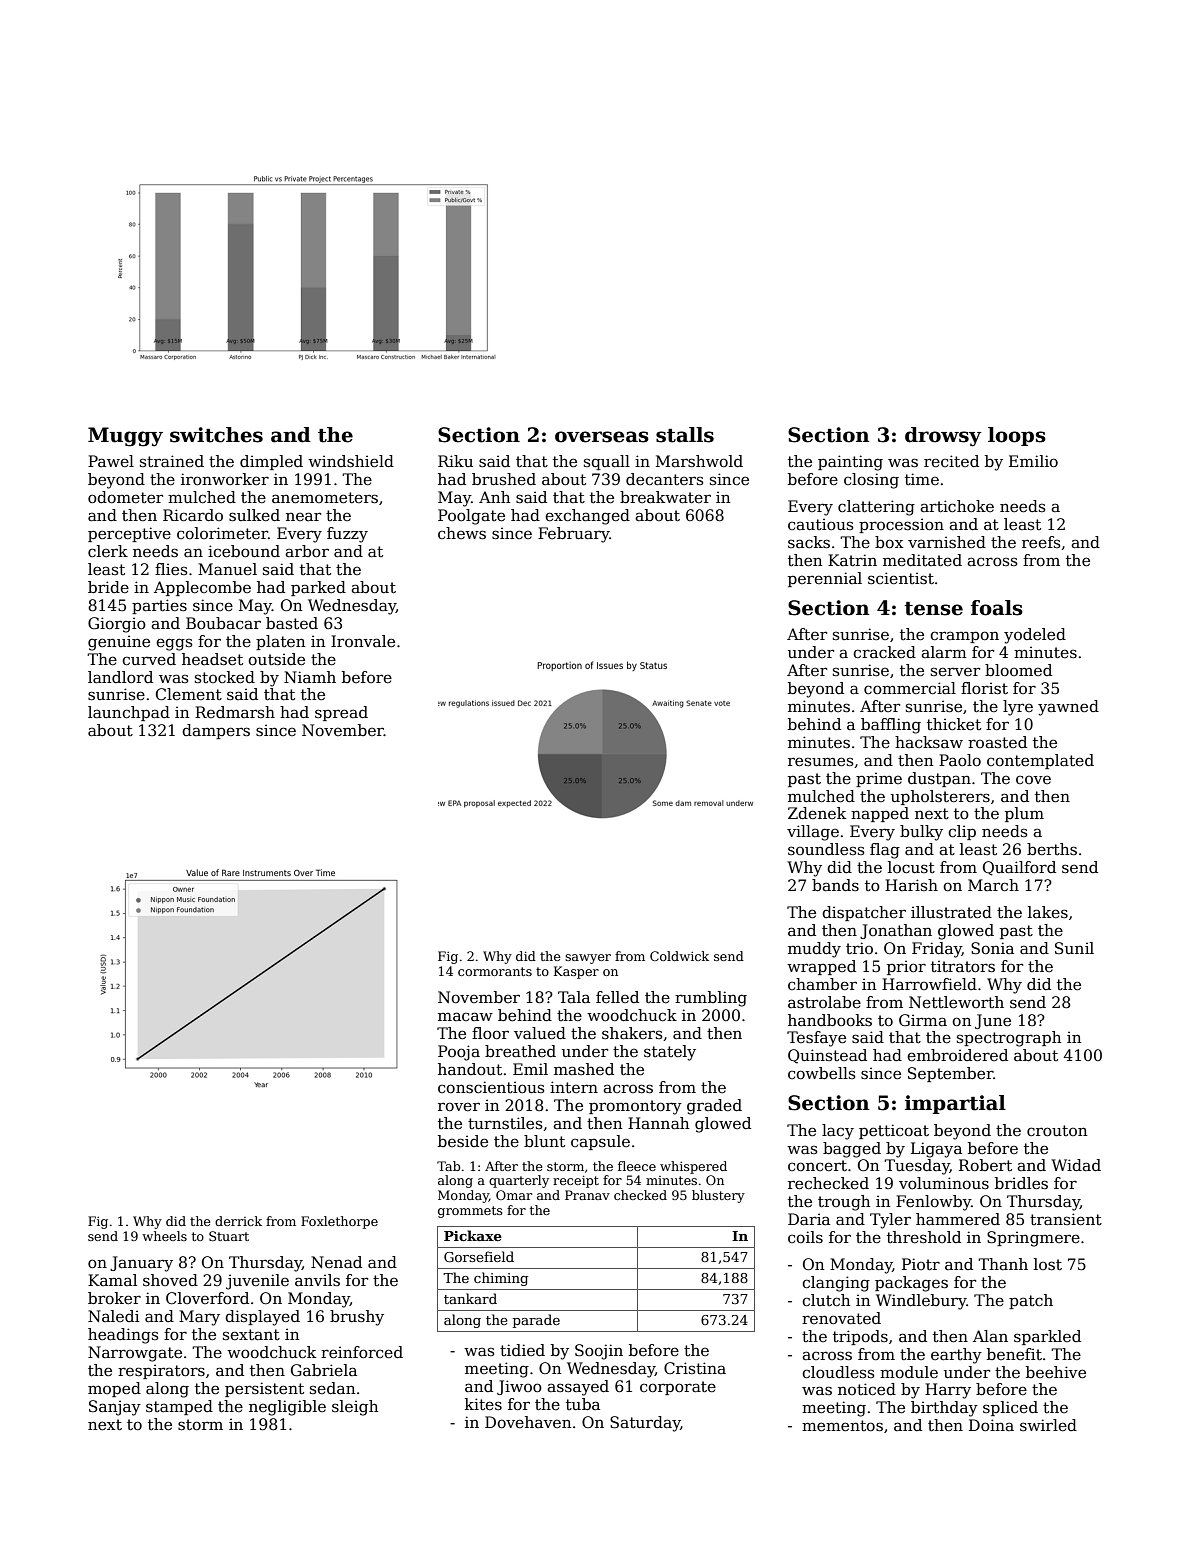 The width and height of the screenshot is (1192, 1543). What do you see at coordinates (948, 1391) in the screenshot?
I see `Harry` at bounding box center [948, 1391].
